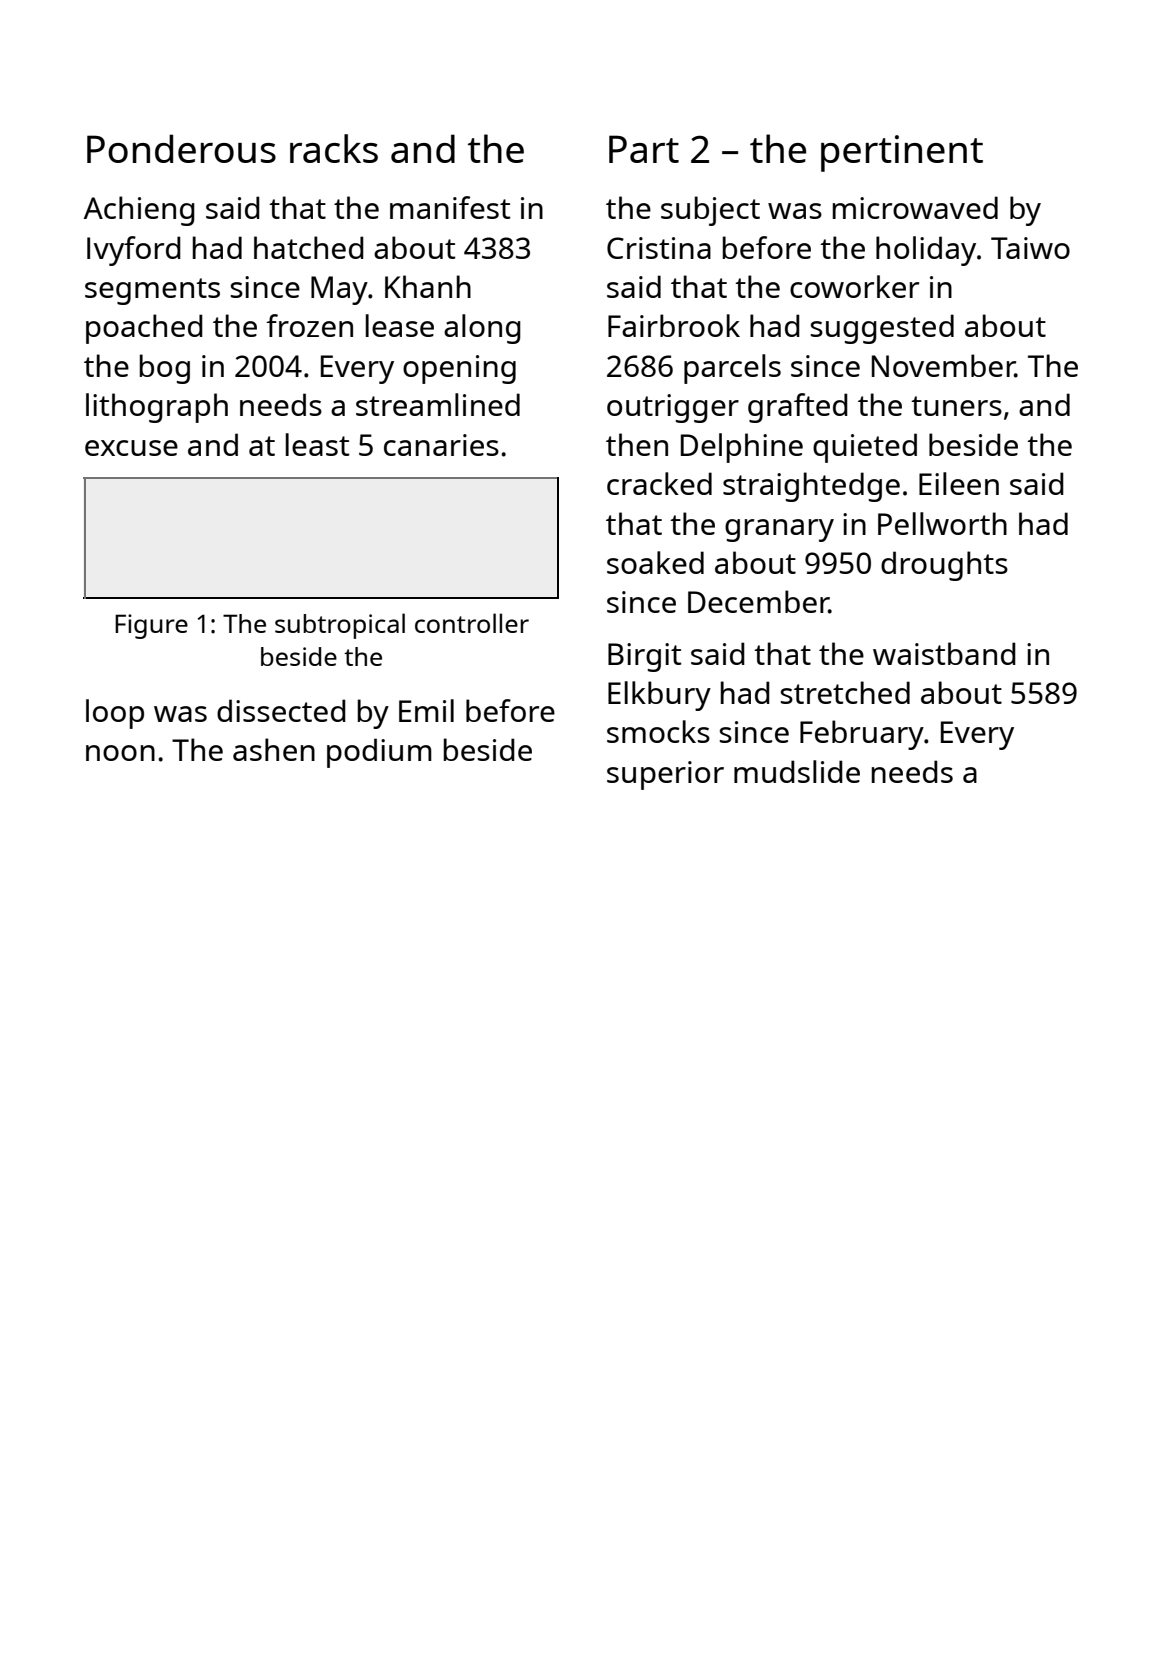 This document has height=1654, width=1165. Describe the element at coordinates (659, 483) in the document. I see `cracked` at that location.
